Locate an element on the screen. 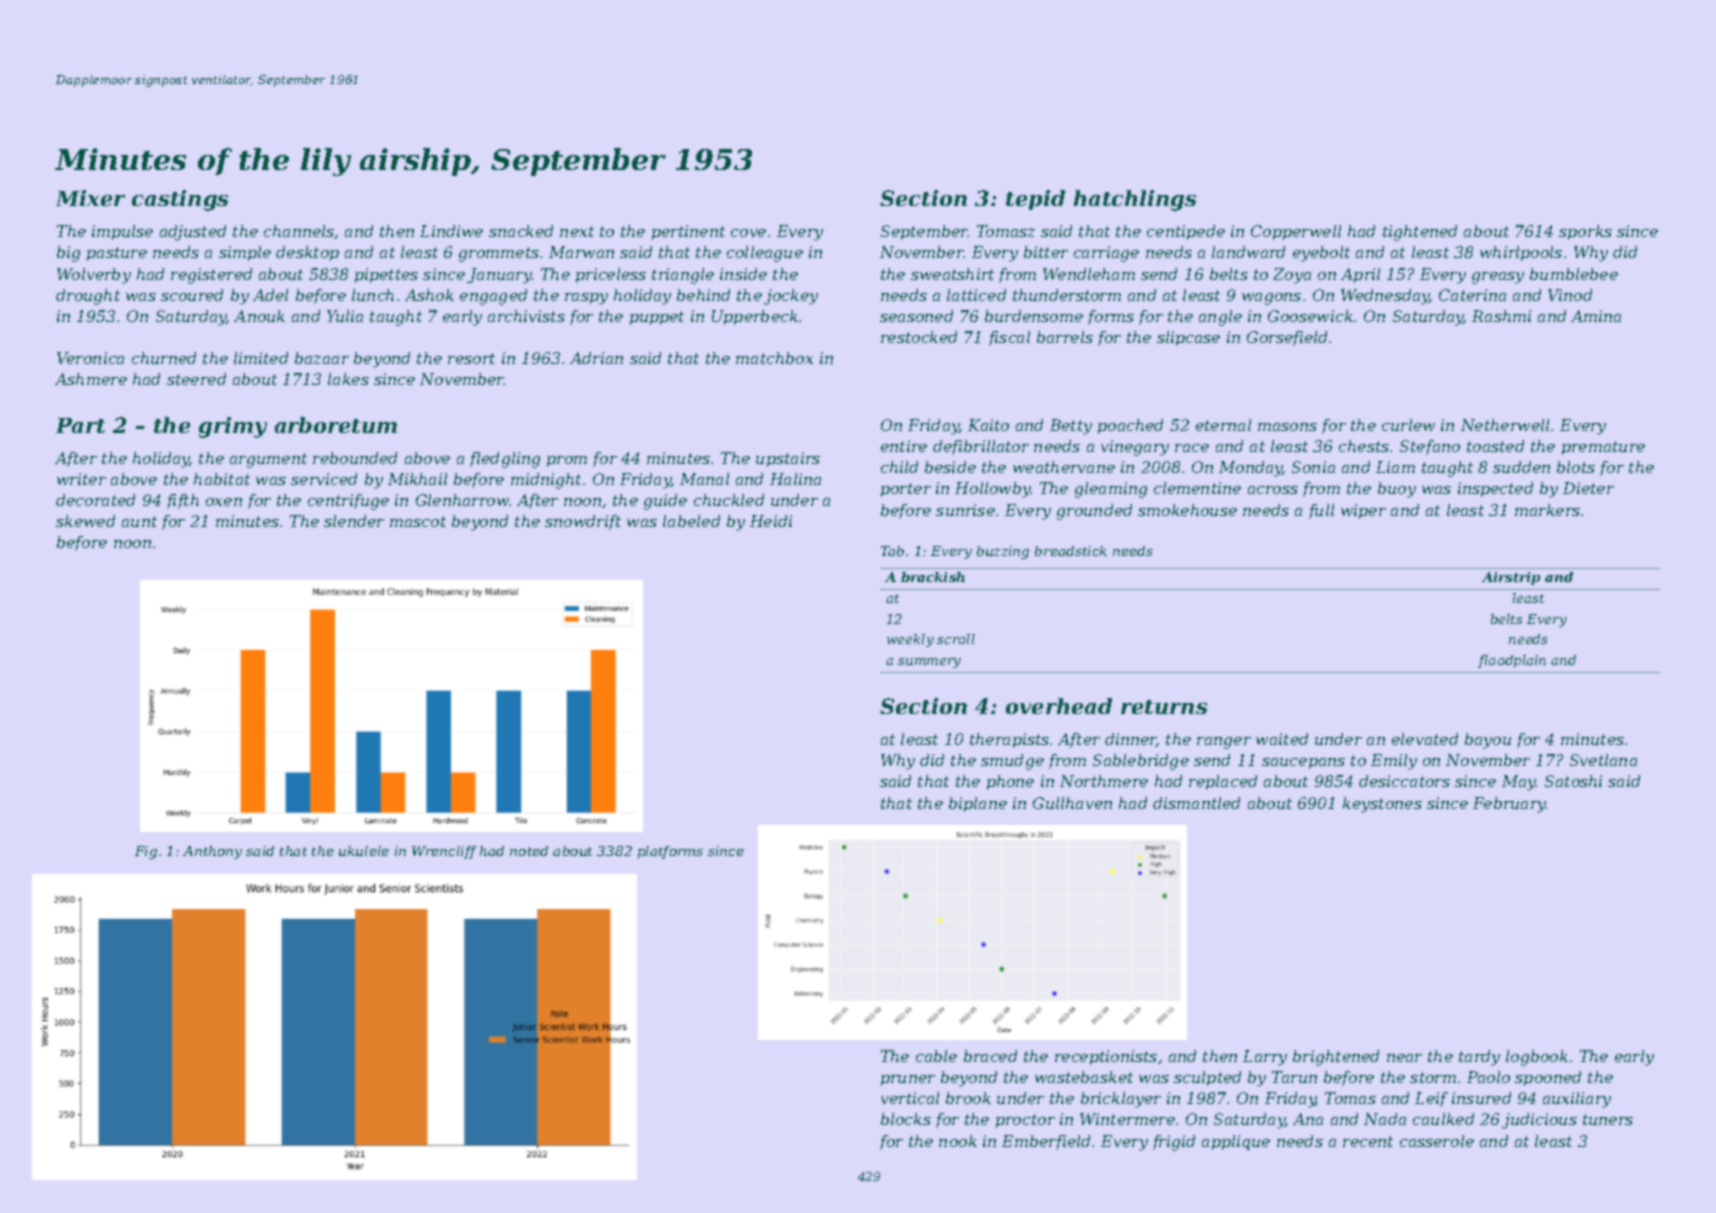  lakes is located at coordinates (348, 379).
